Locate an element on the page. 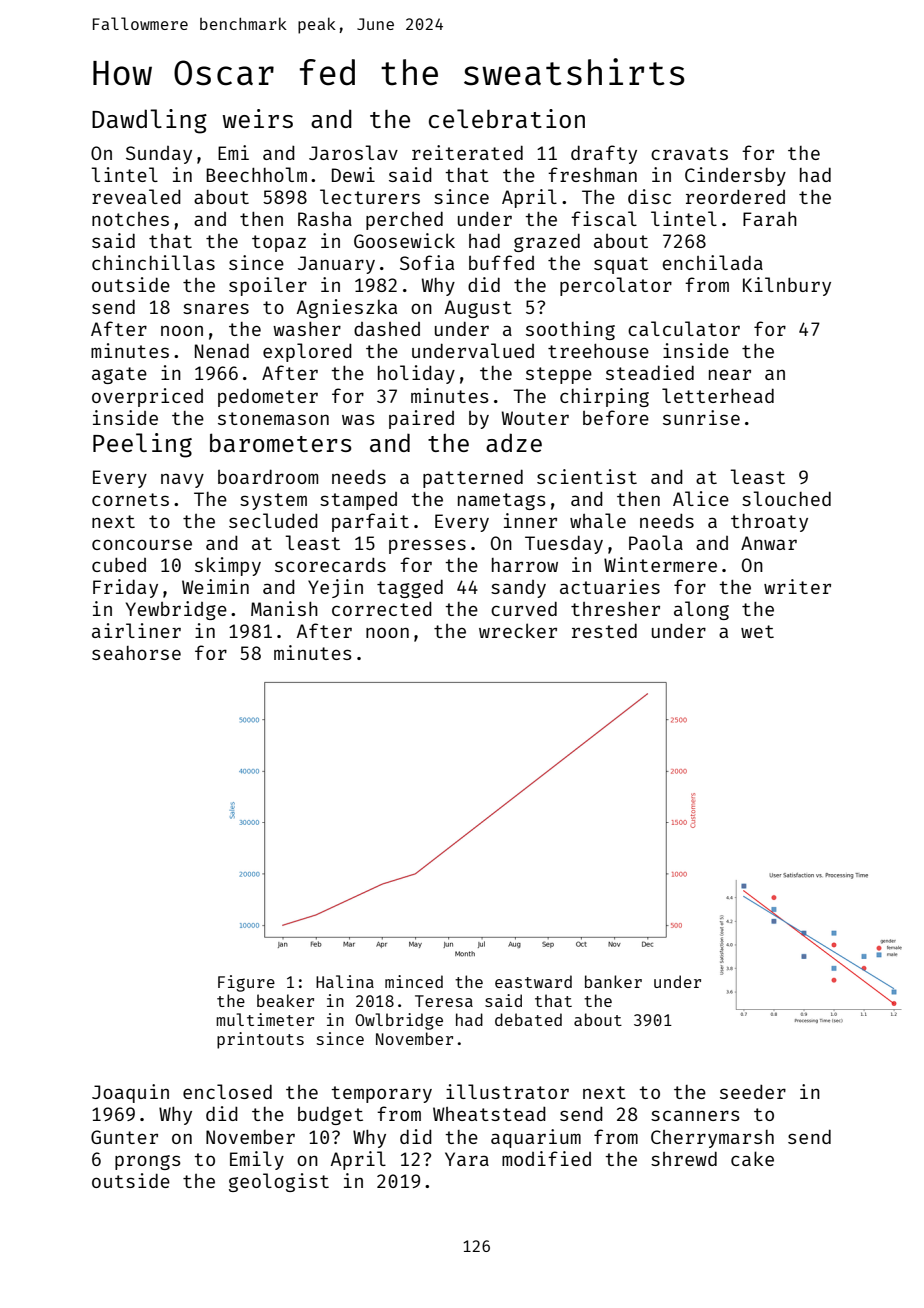 Image resolution: width=924 pixels, height=1308 pixels. Cherrymarsh is located at coordinates (712, 1139).
